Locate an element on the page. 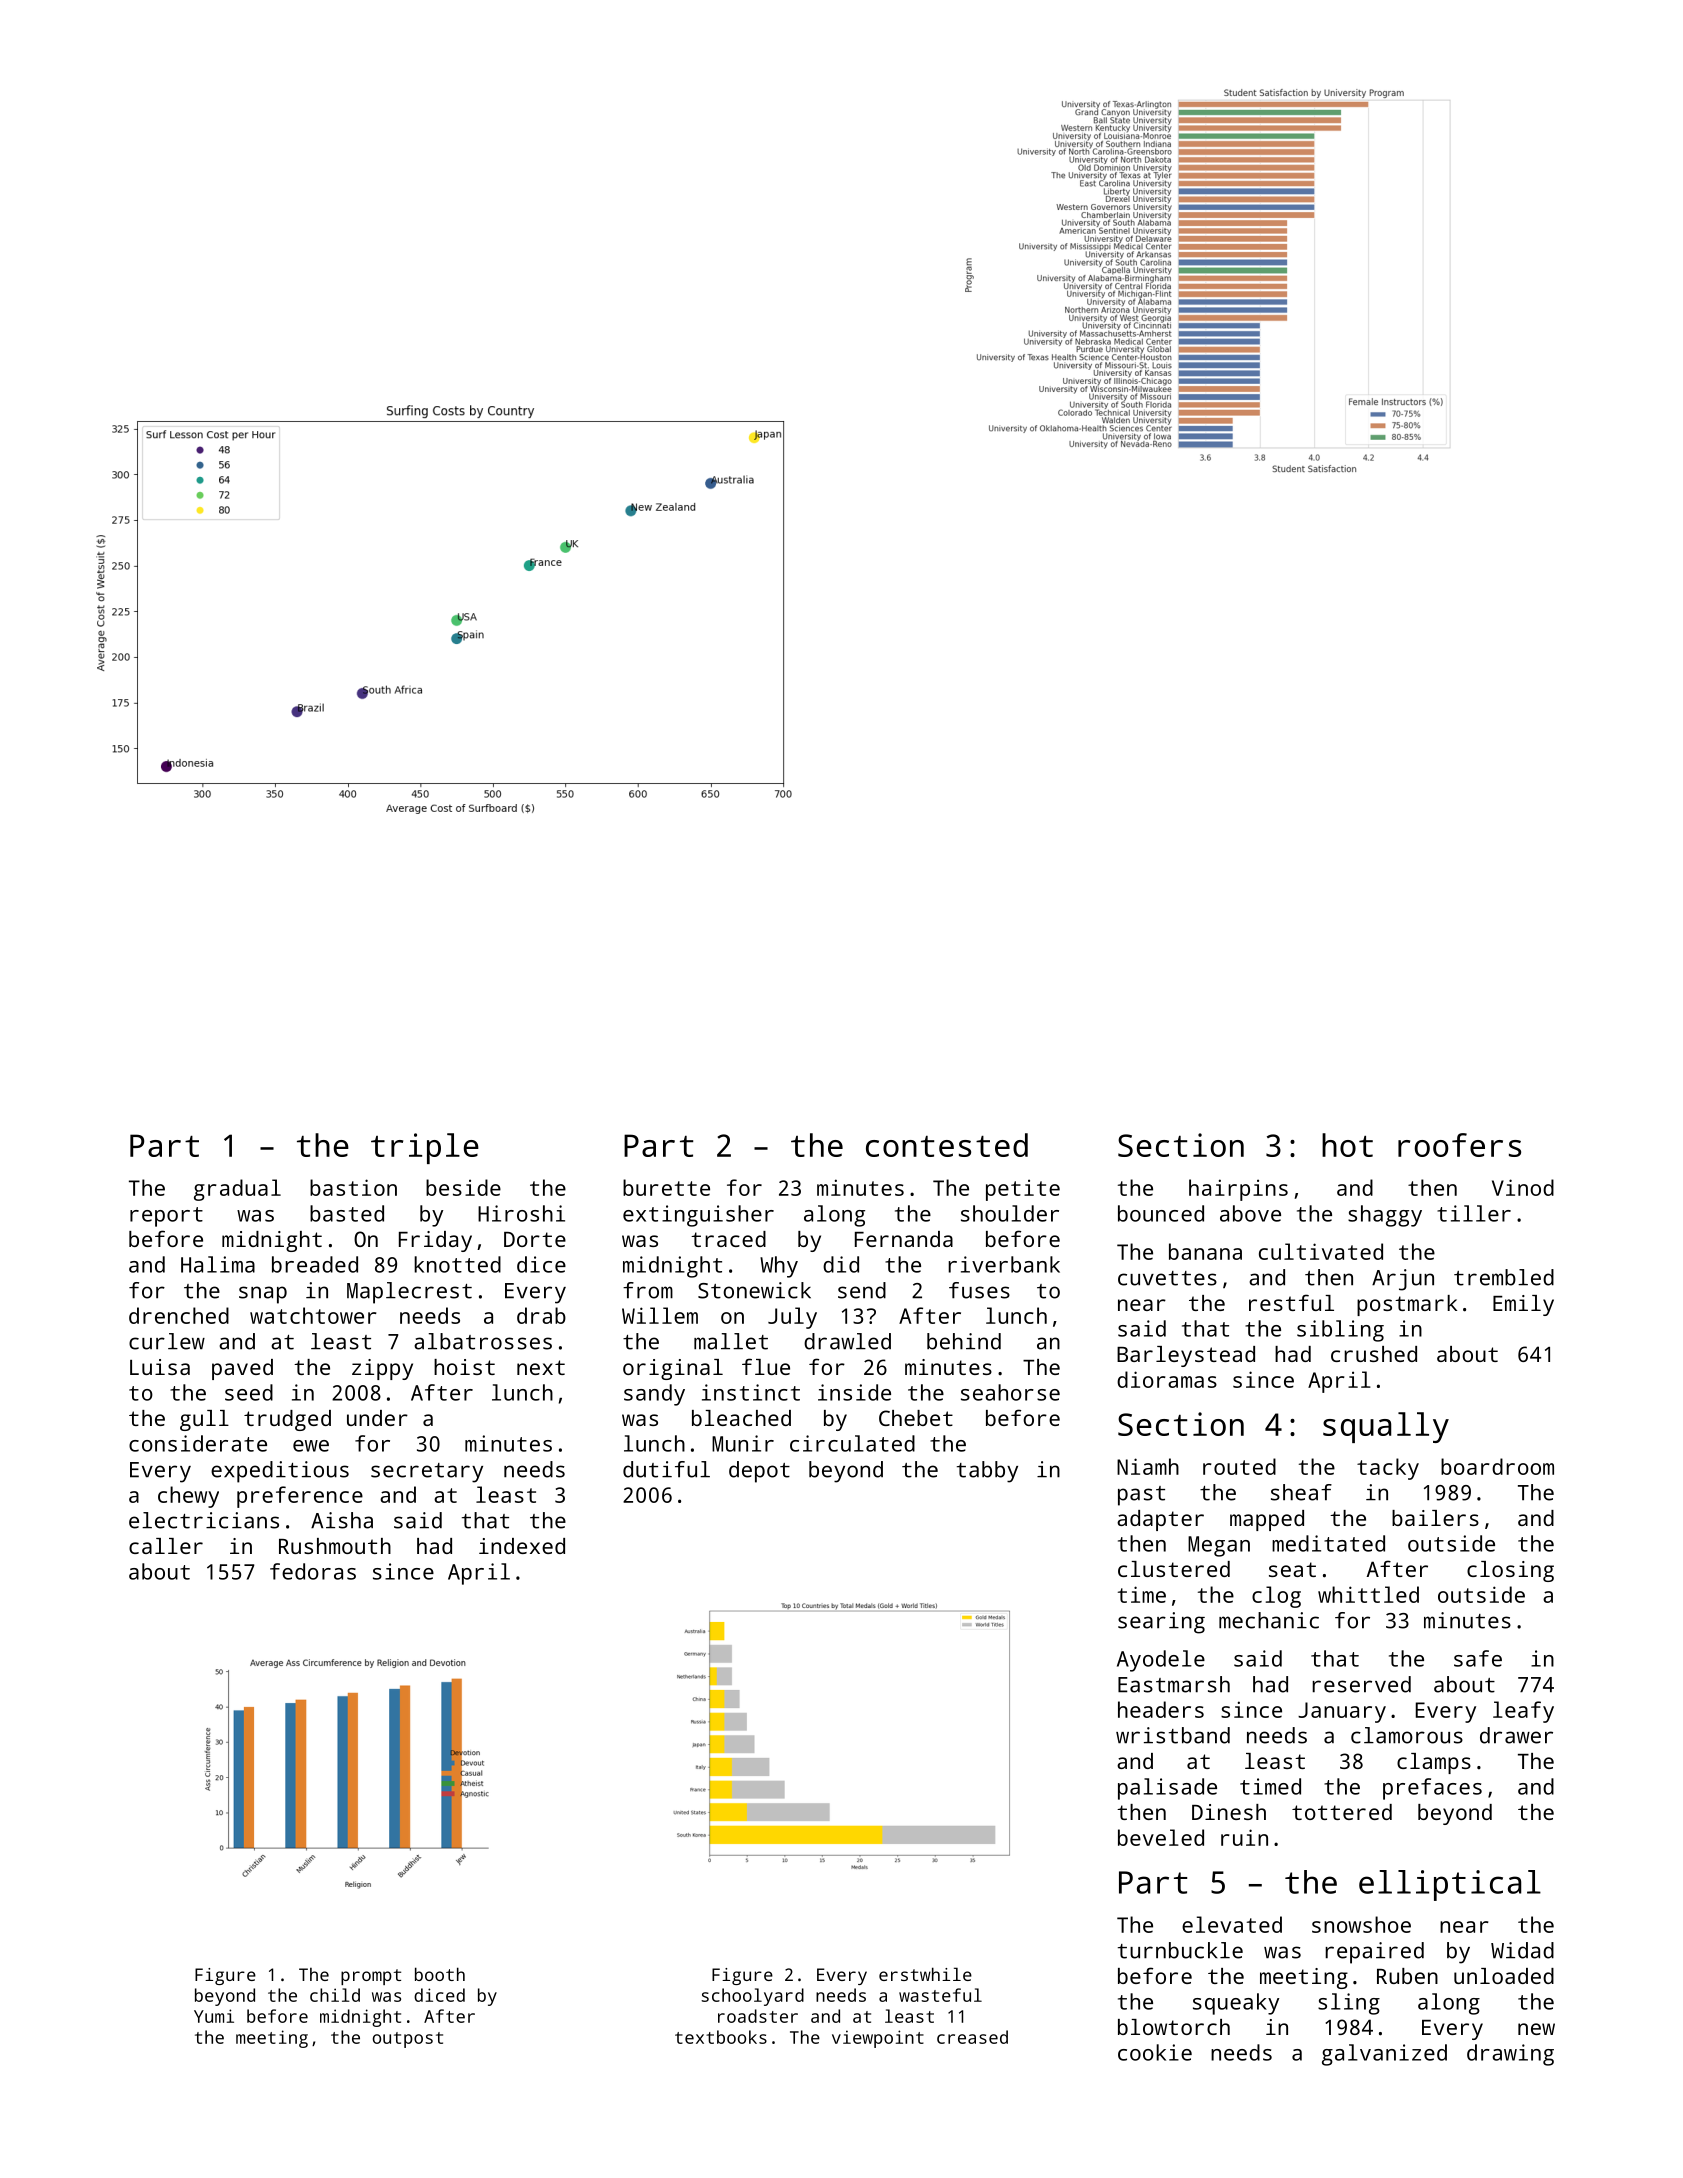  fedoras is located at coordinates (313, 1571).
